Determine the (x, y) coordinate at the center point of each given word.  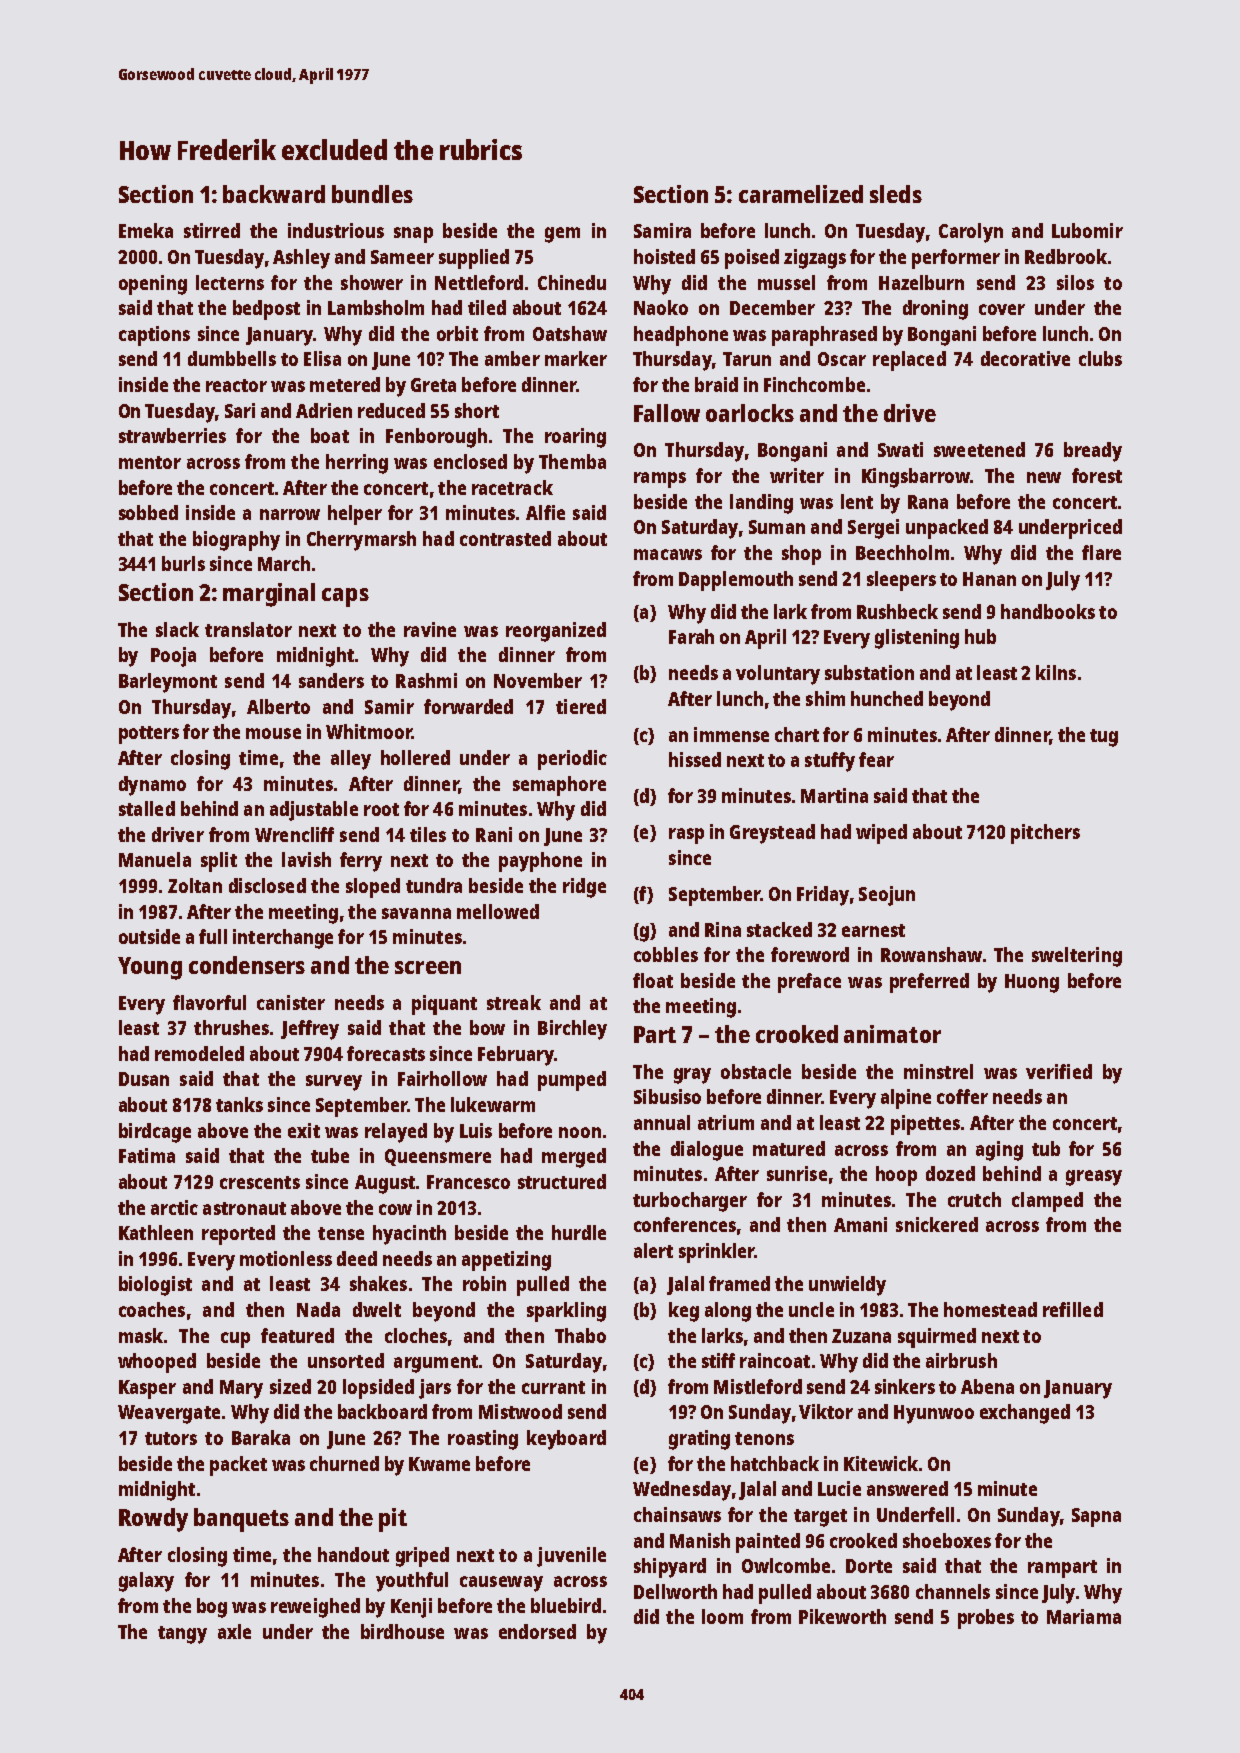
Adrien (324, 410)
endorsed (537, 1631)
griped (422, 1557)
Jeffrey (310, 1030)
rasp (686, 836)
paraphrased (824, 336)
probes (986, 1619)
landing (761, 504)
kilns (1056, 672)
